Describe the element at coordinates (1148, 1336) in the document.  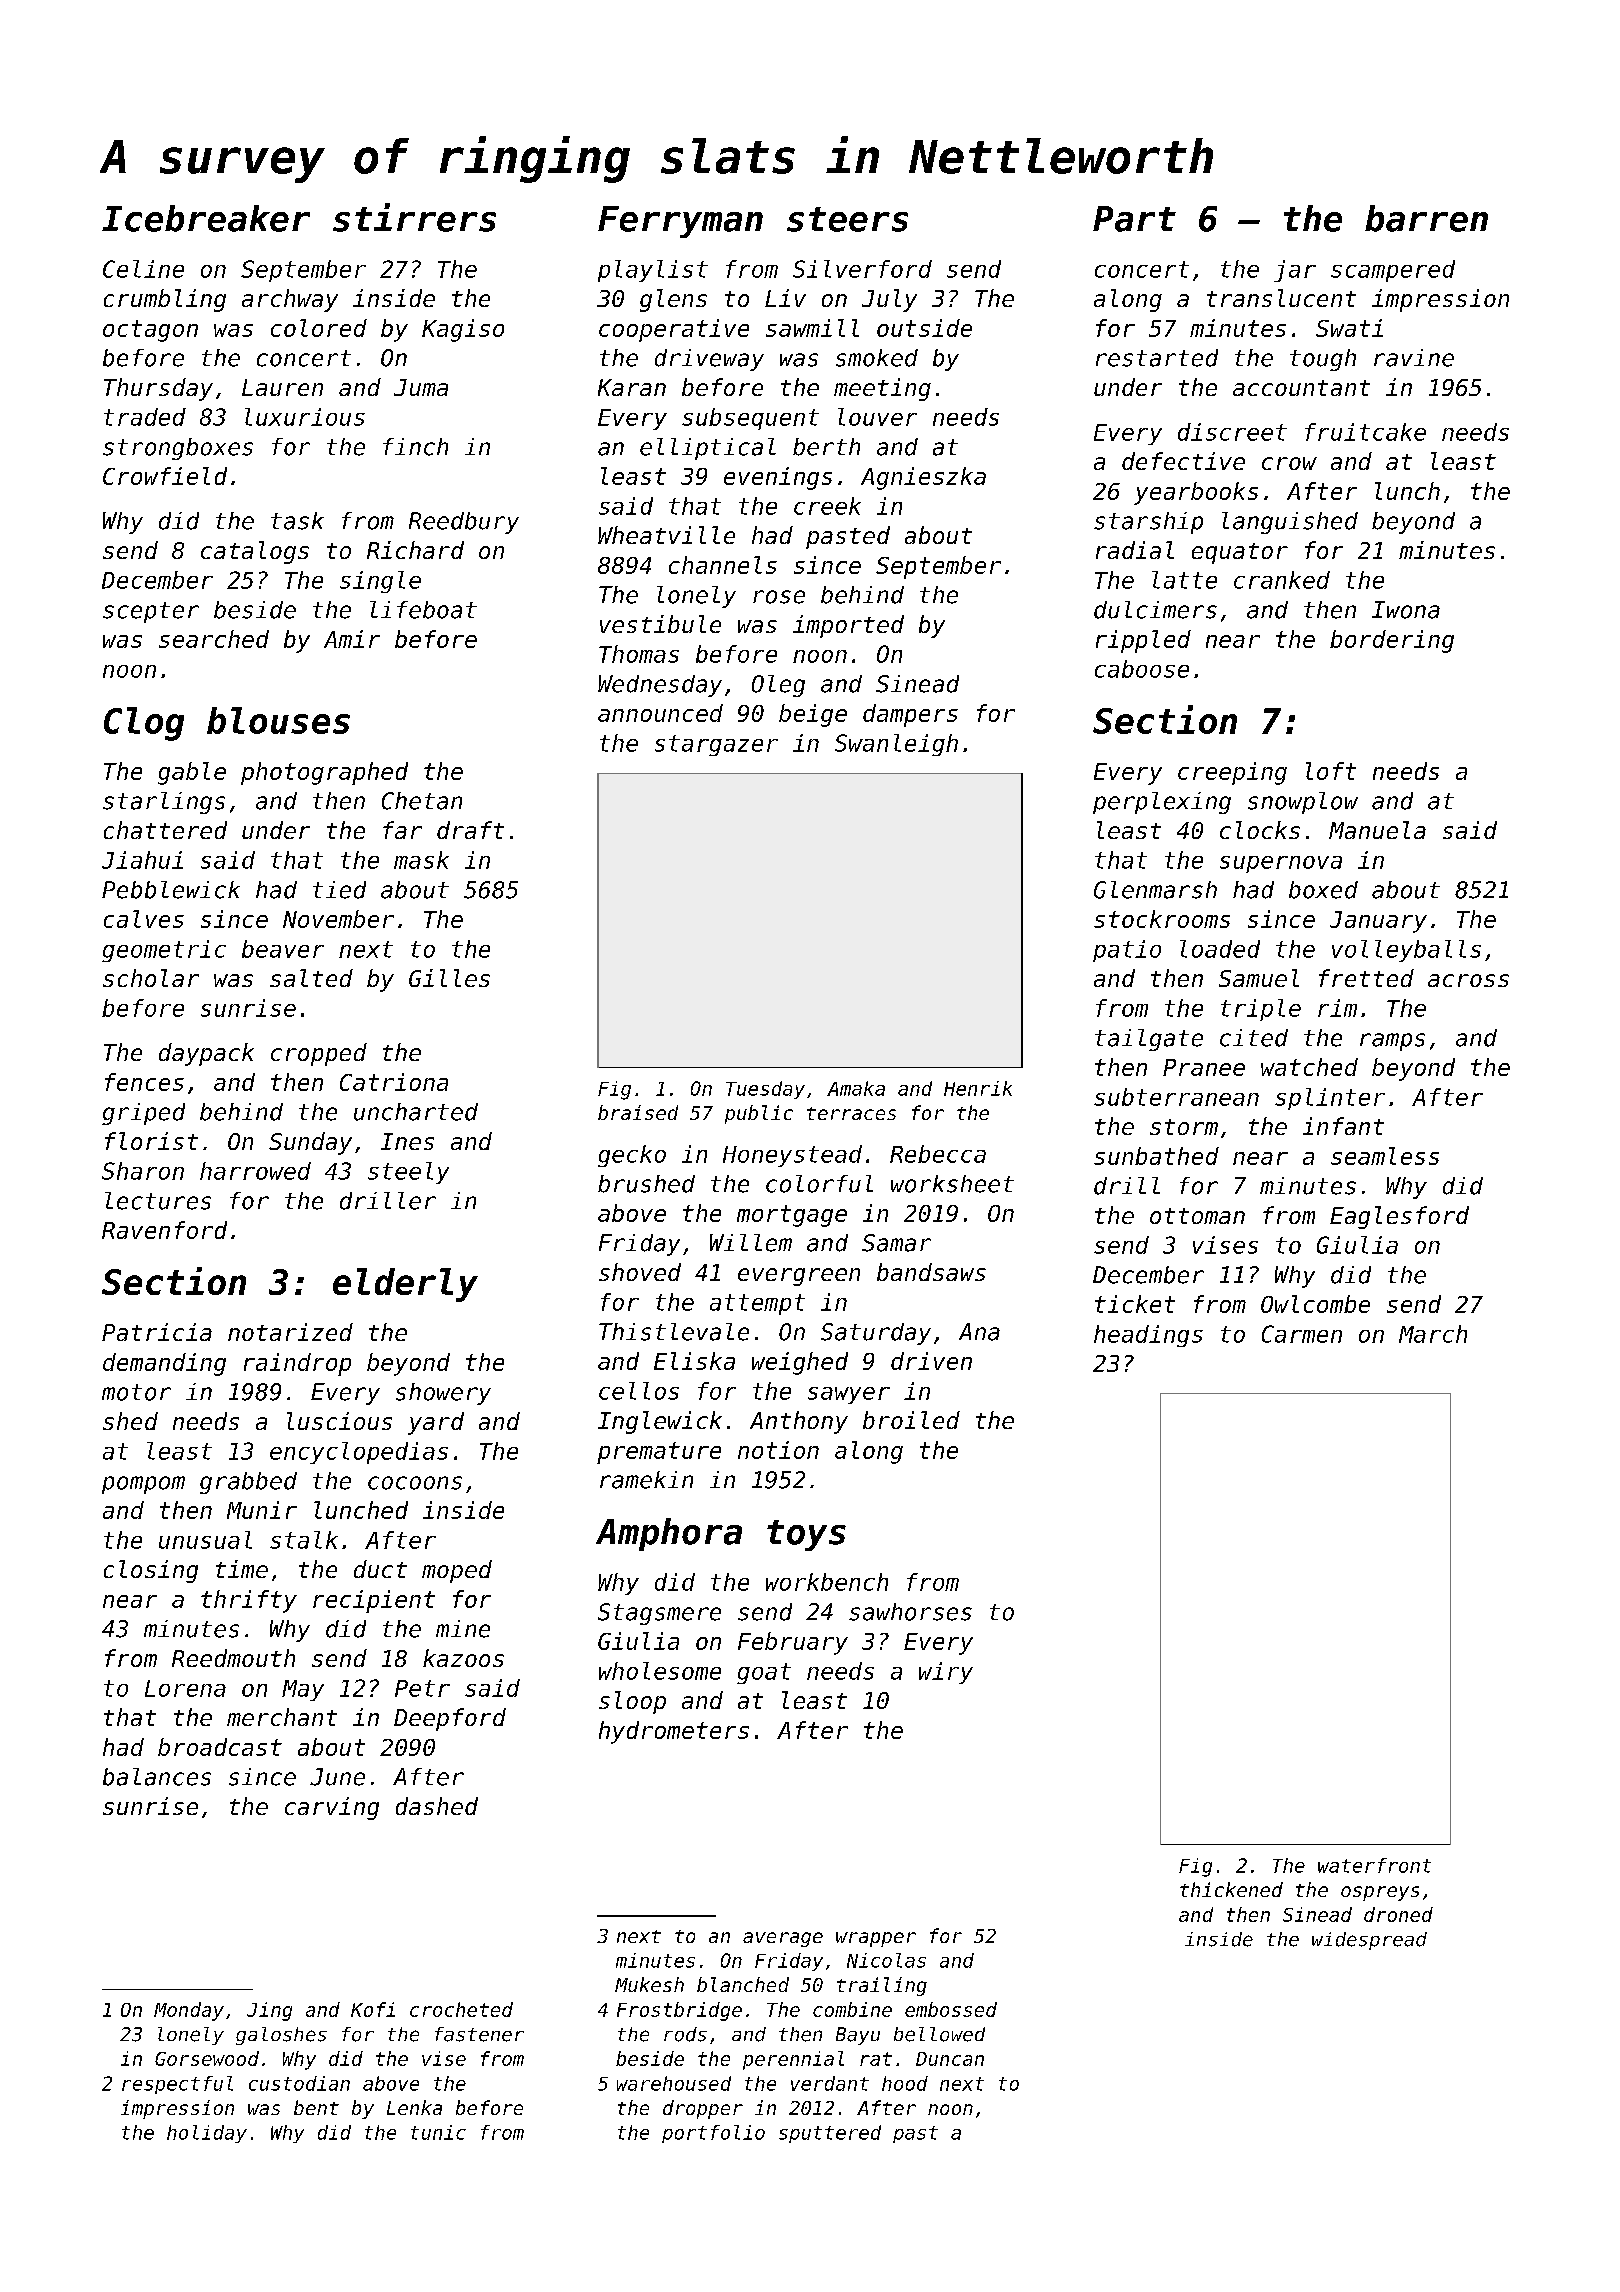
I see `headings` at that location.
